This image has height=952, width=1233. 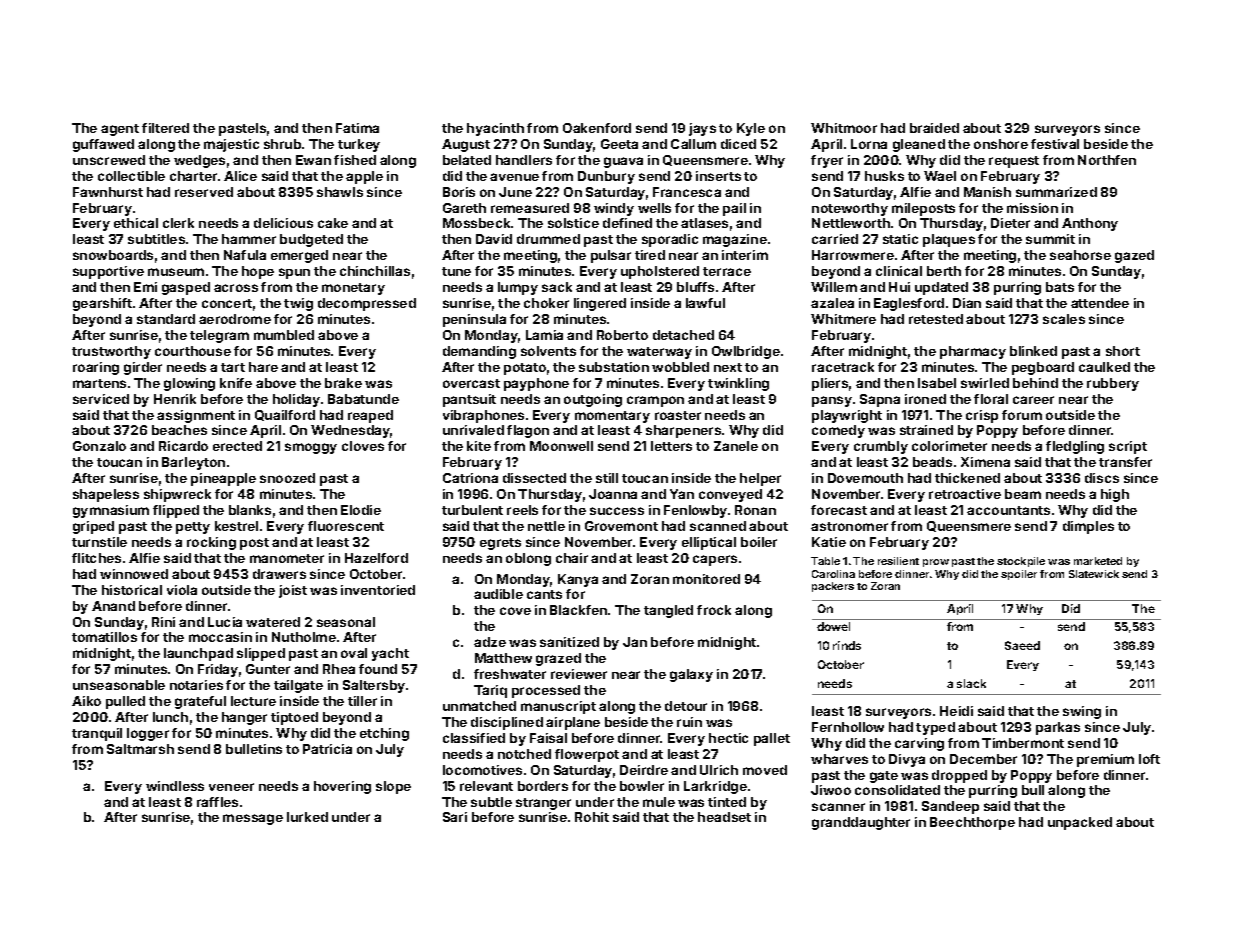 I want to click on braided, so click(x=934, y=128).
